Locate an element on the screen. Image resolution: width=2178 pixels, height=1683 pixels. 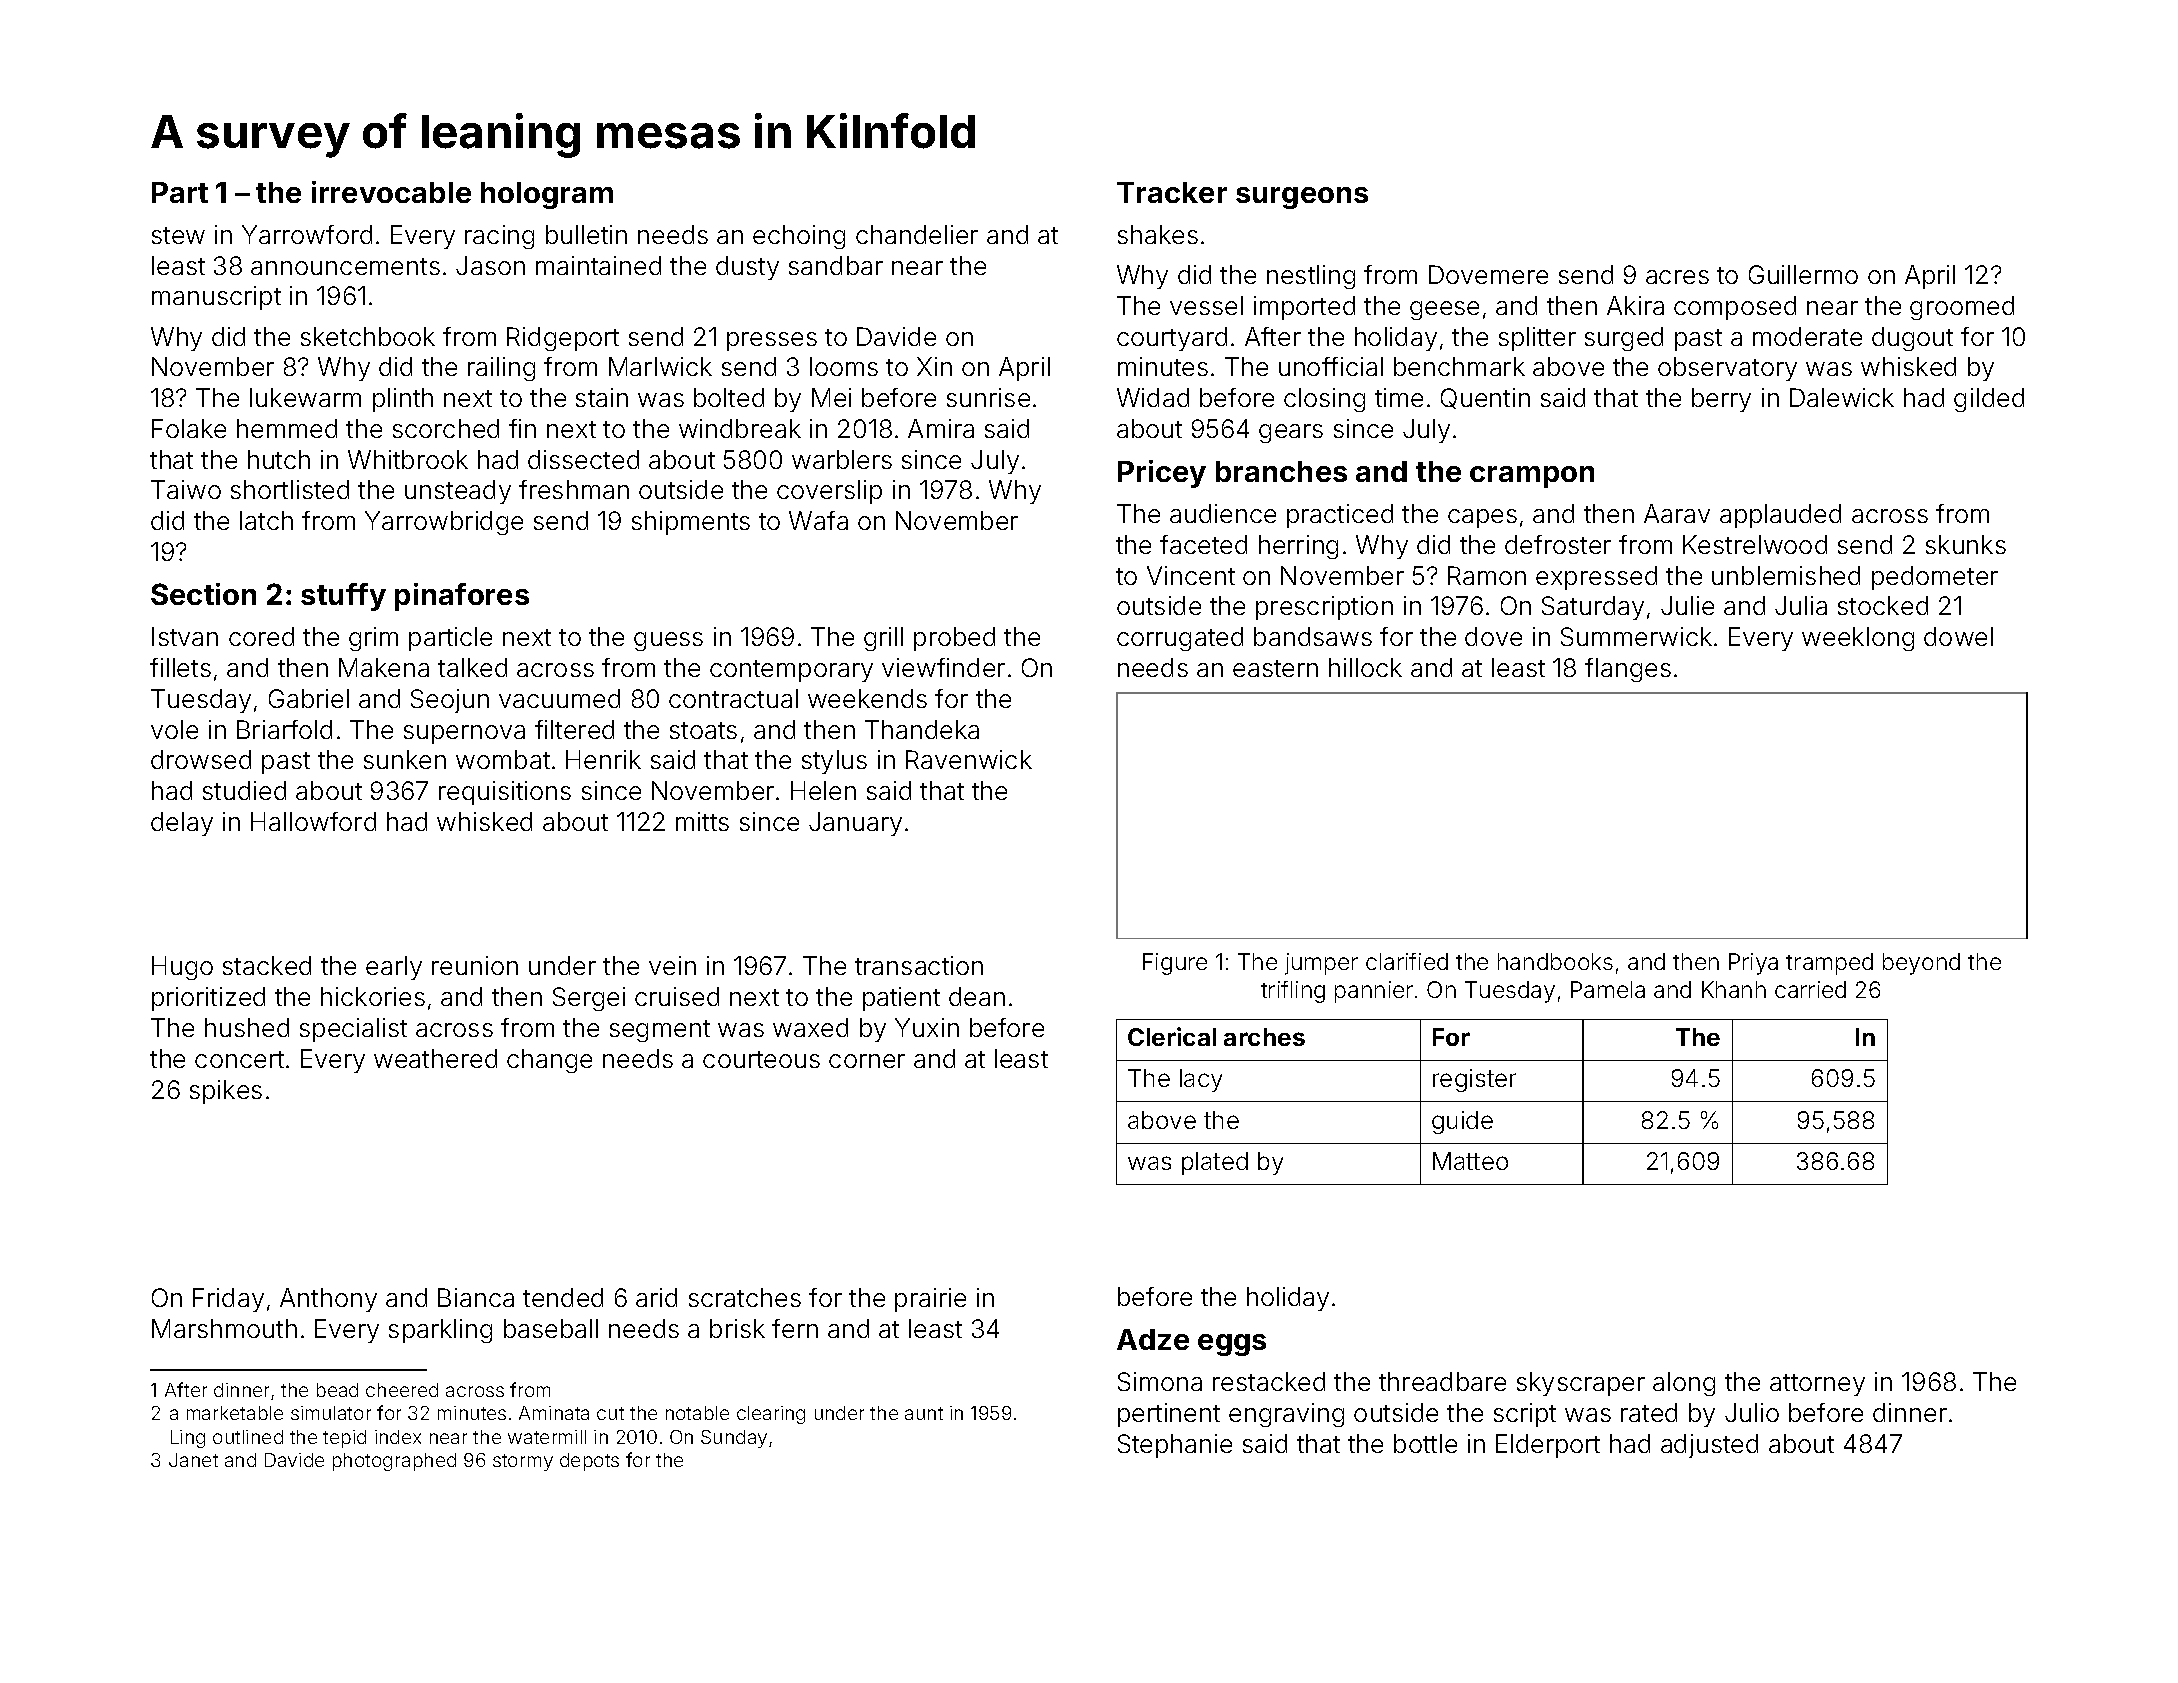
latch is located at coordinates (266, 520).
